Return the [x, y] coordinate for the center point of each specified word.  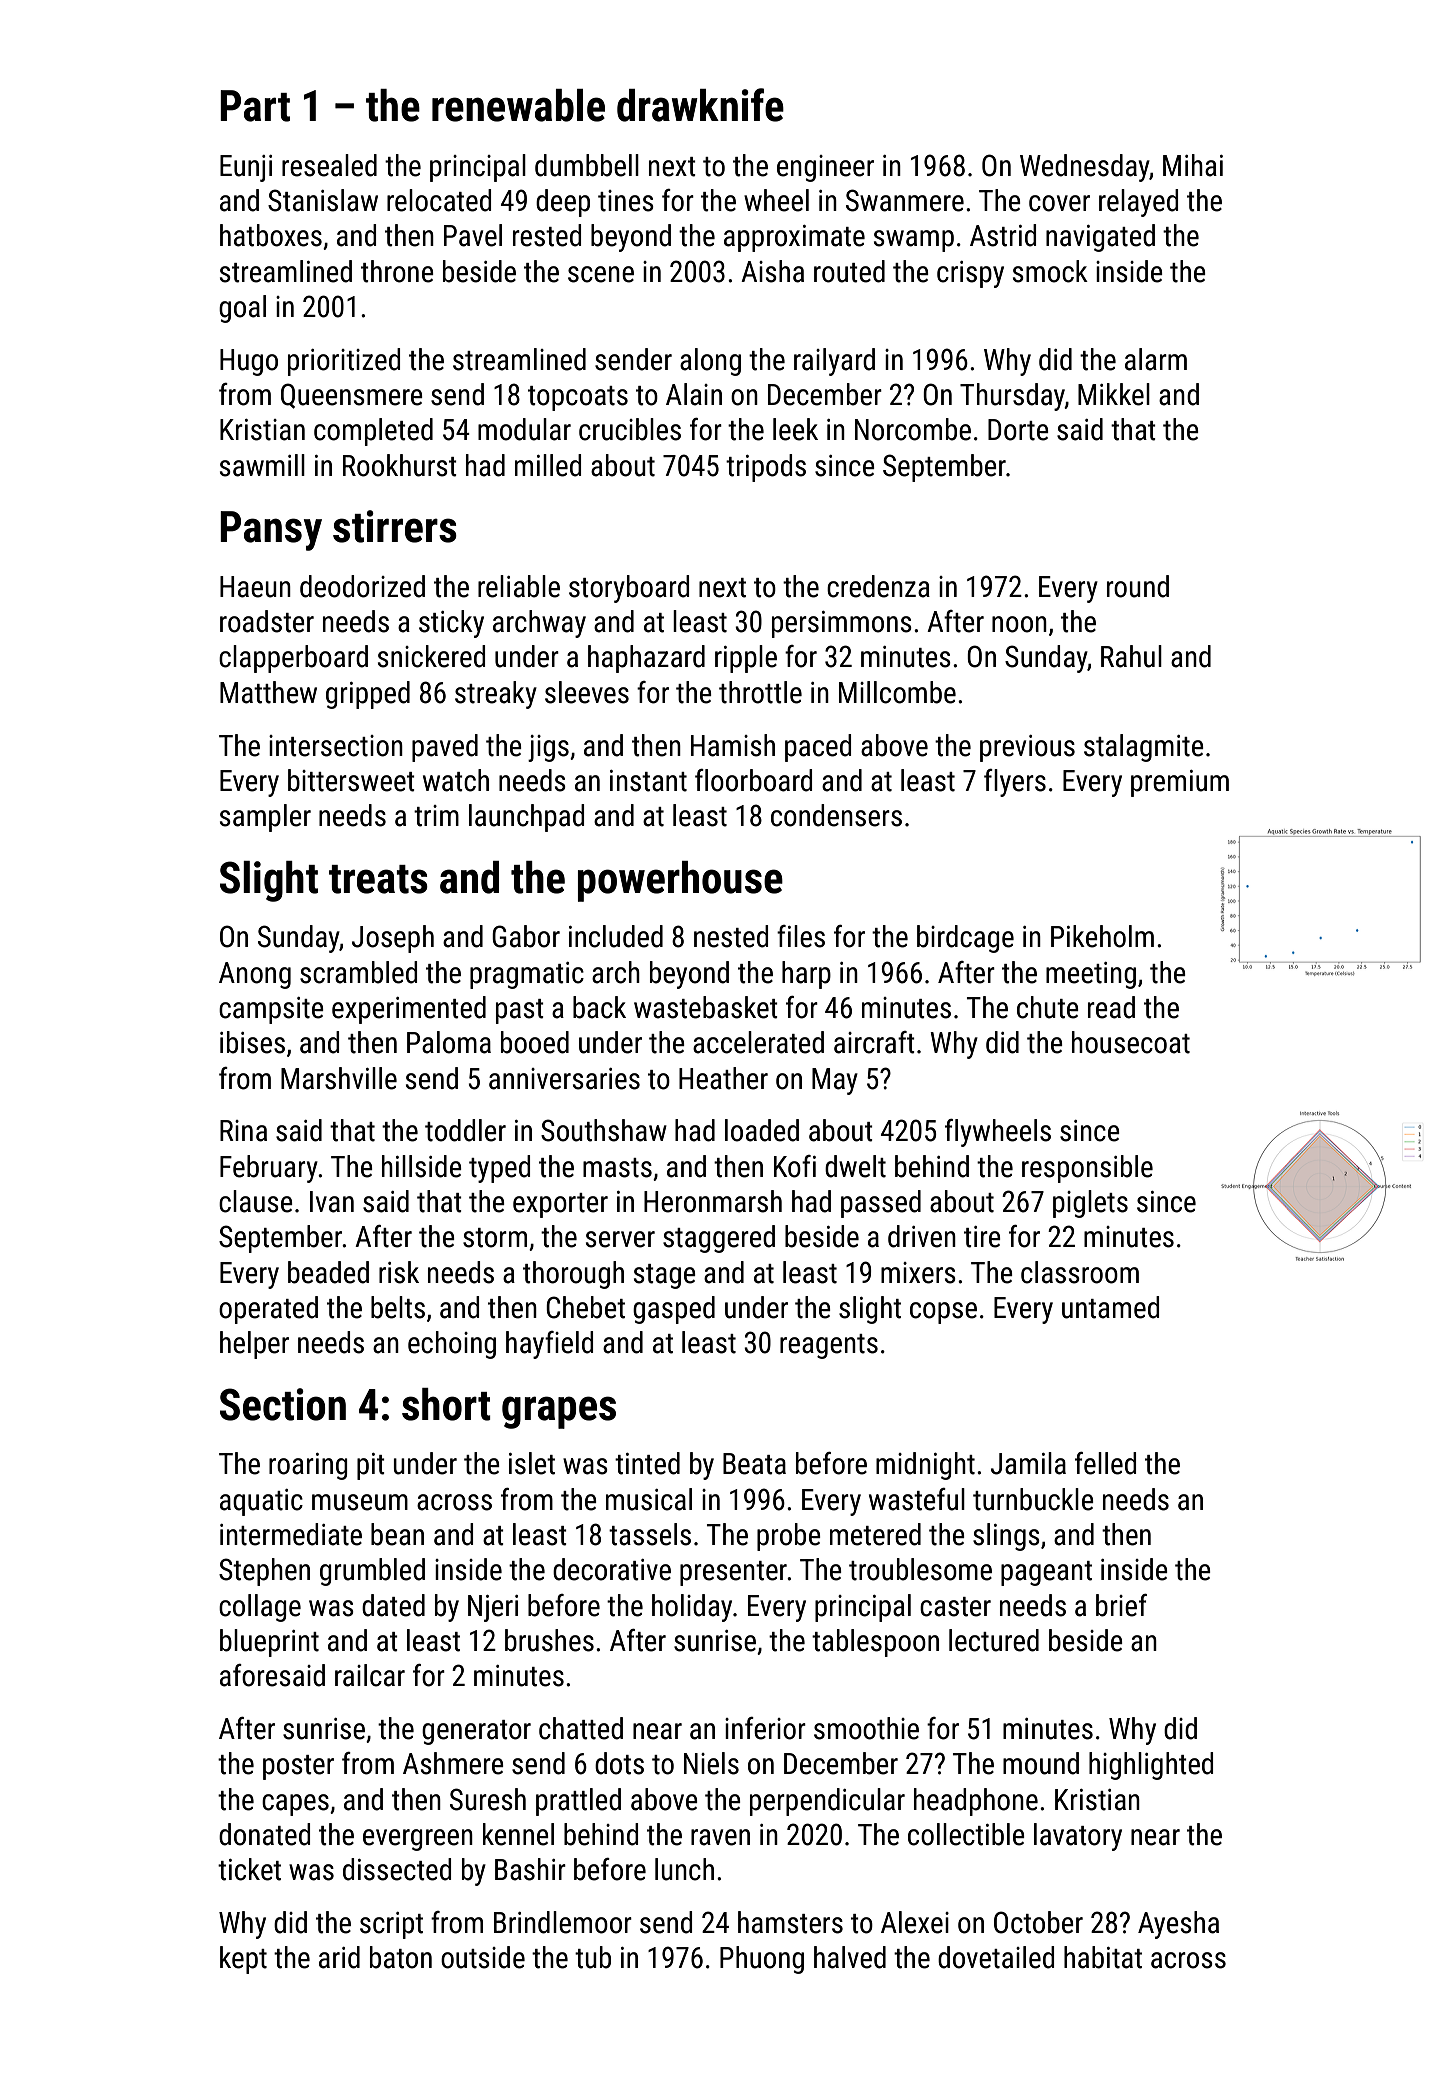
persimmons [842, 624]
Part [255, 106]
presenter [733, 1573]
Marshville [339, 1078]
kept [243, 1960]
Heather [723, 1078]
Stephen [264, 1572]
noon [1019, 624]
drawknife [700, 105]
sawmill [262, 465]
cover [1059, 203]
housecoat [1131, 1042]
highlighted [1151, 1766]
